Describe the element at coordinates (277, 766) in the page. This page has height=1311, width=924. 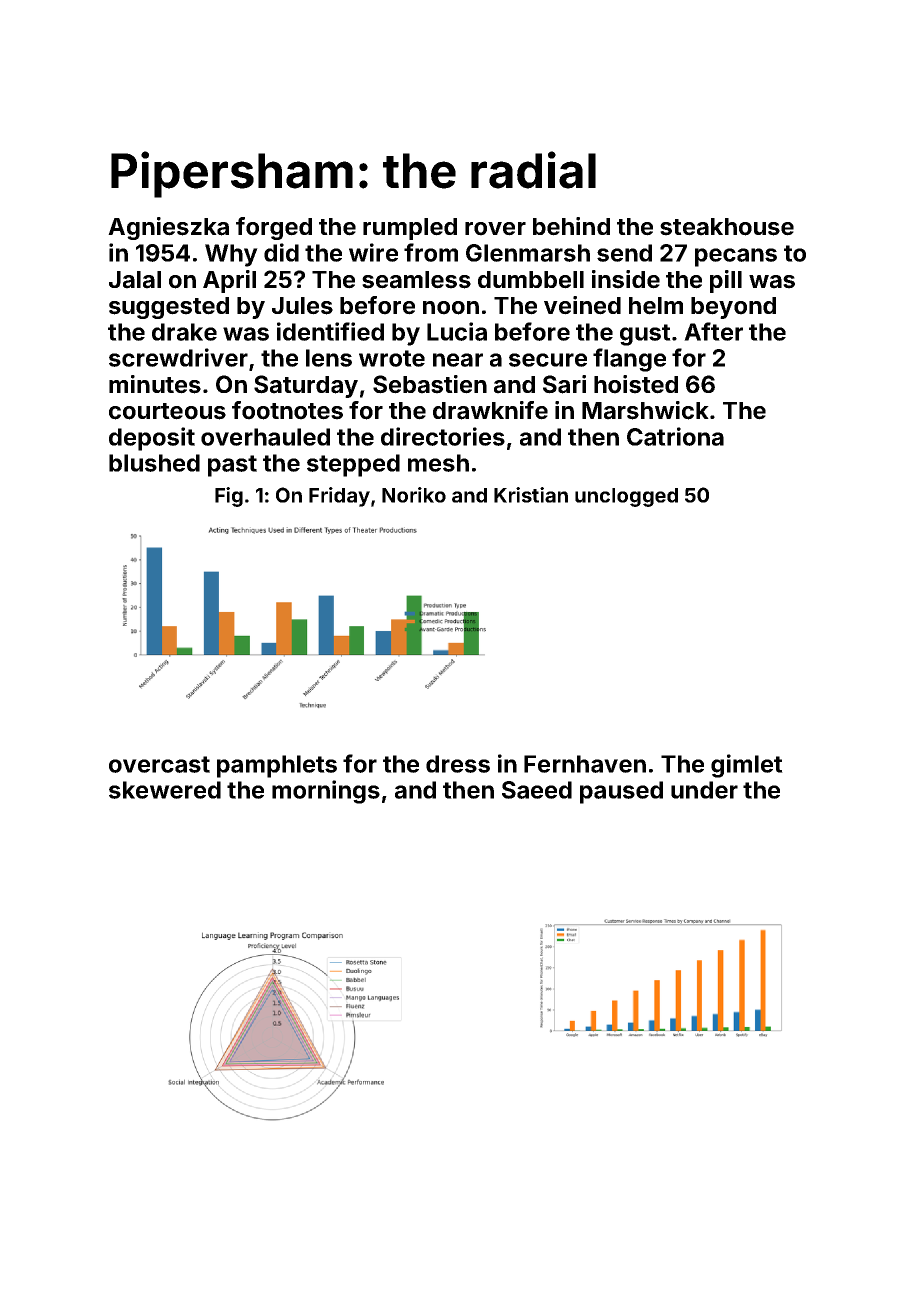
I see `pamphlets` at that location.
